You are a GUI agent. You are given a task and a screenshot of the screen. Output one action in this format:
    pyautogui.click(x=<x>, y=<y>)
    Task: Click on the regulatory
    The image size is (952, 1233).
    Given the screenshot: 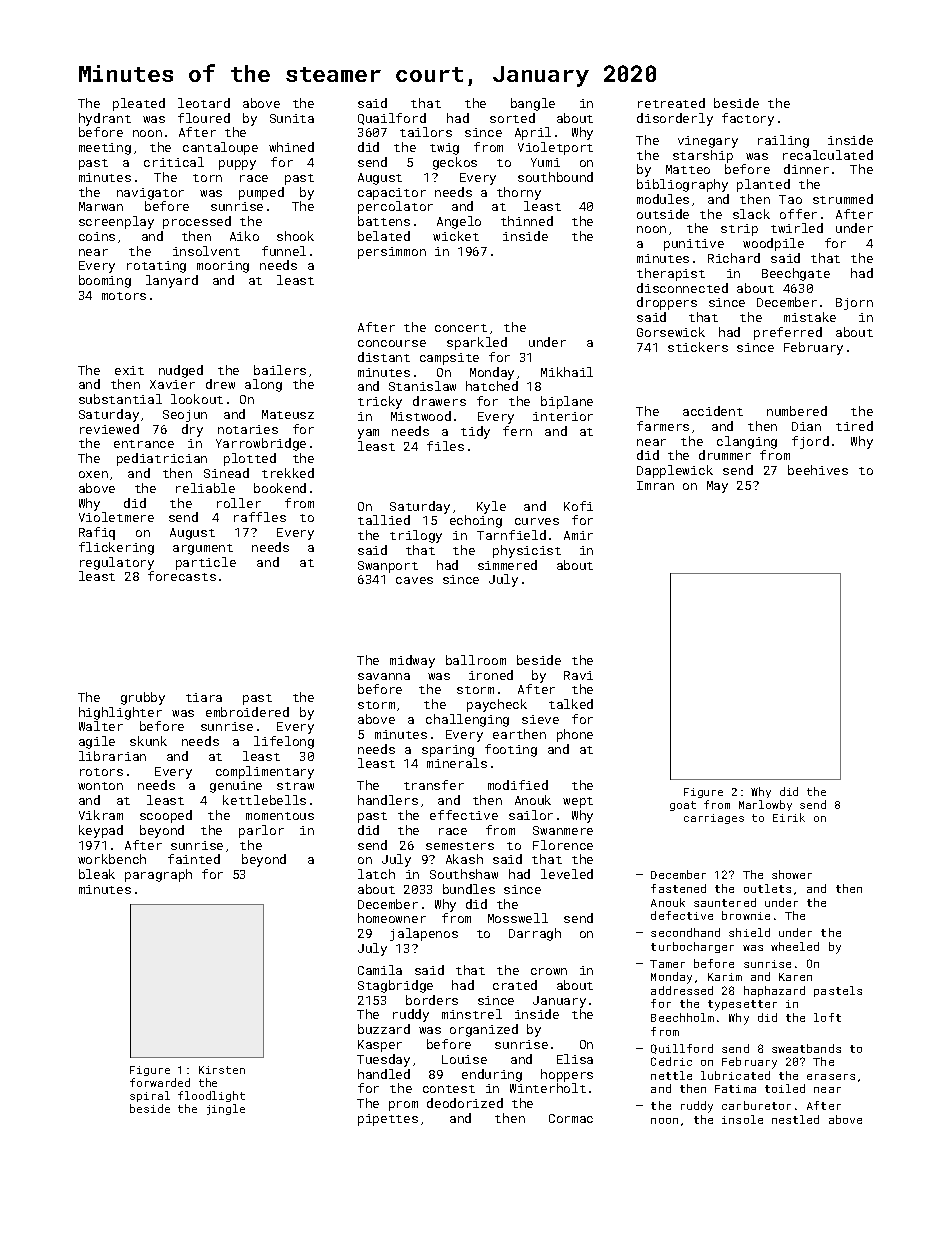 What is the action you would take?
    pyautogui.click(x=117, y=563)
